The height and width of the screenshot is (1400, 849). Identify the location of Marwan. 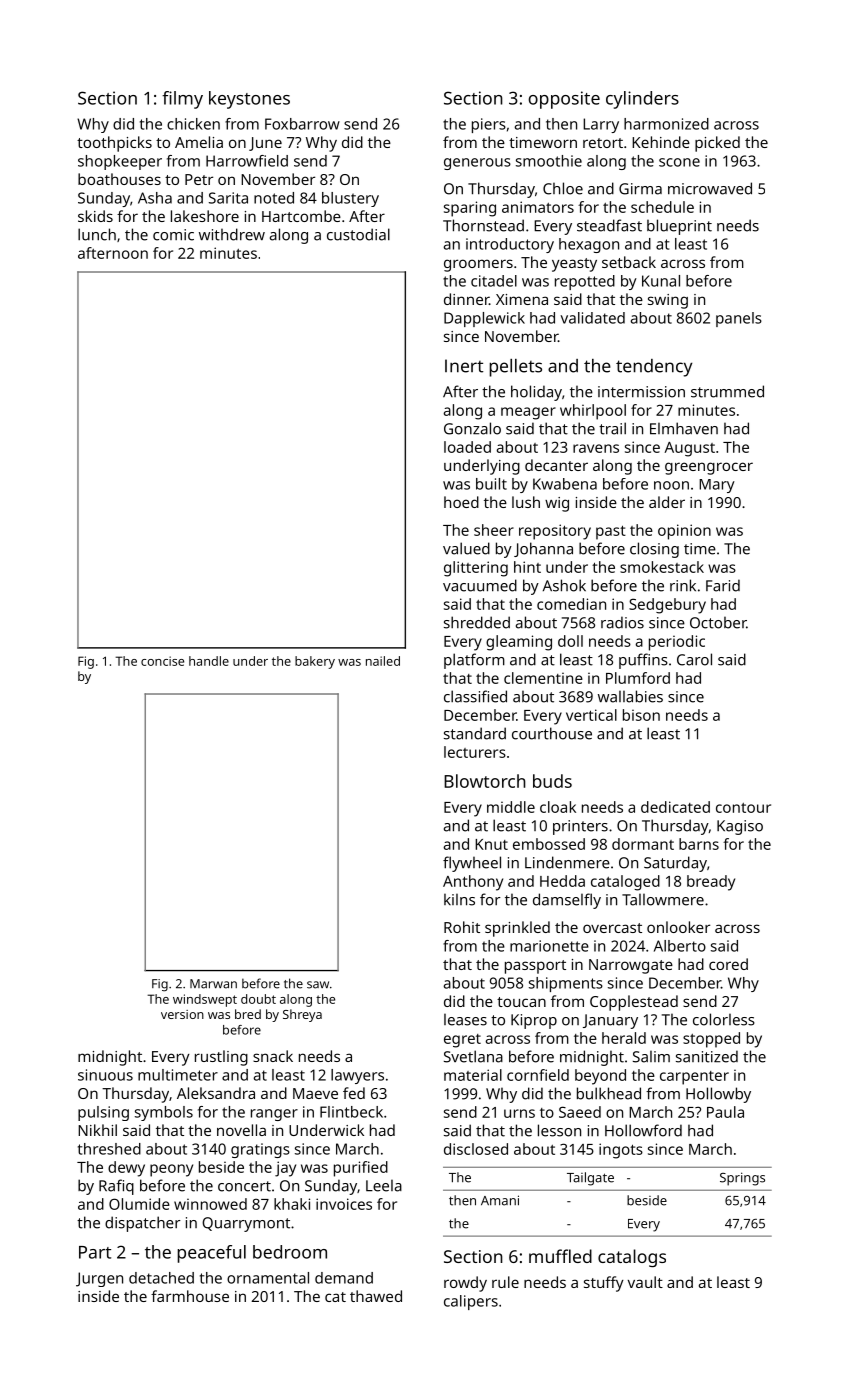
(213, 984).
